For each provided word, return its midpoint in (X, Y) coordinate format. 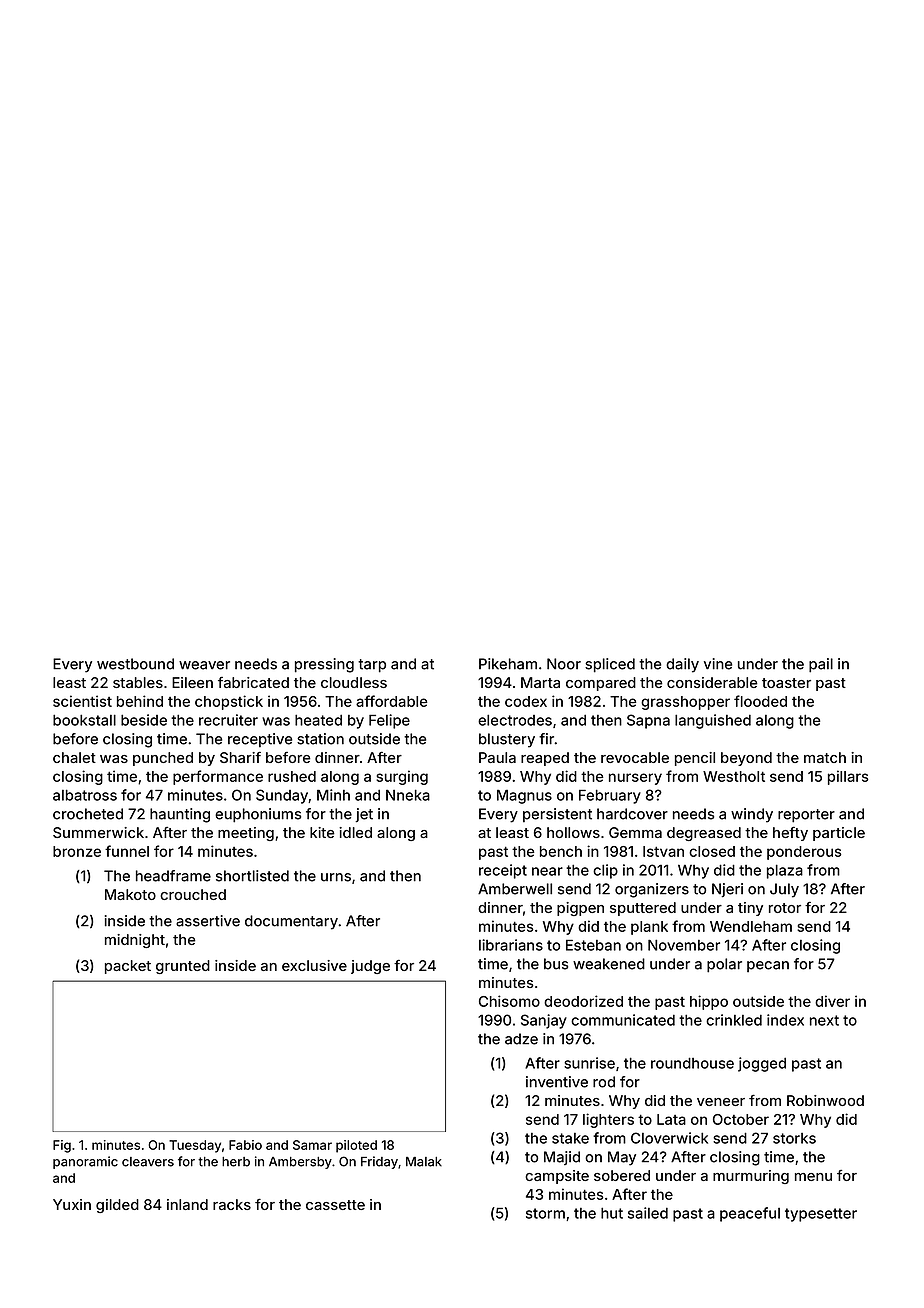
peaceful (750, 1214)
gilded (117, 1206)
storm (545, 1213)
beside (144, 720)
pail (821, 665)
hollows (573, 832)
